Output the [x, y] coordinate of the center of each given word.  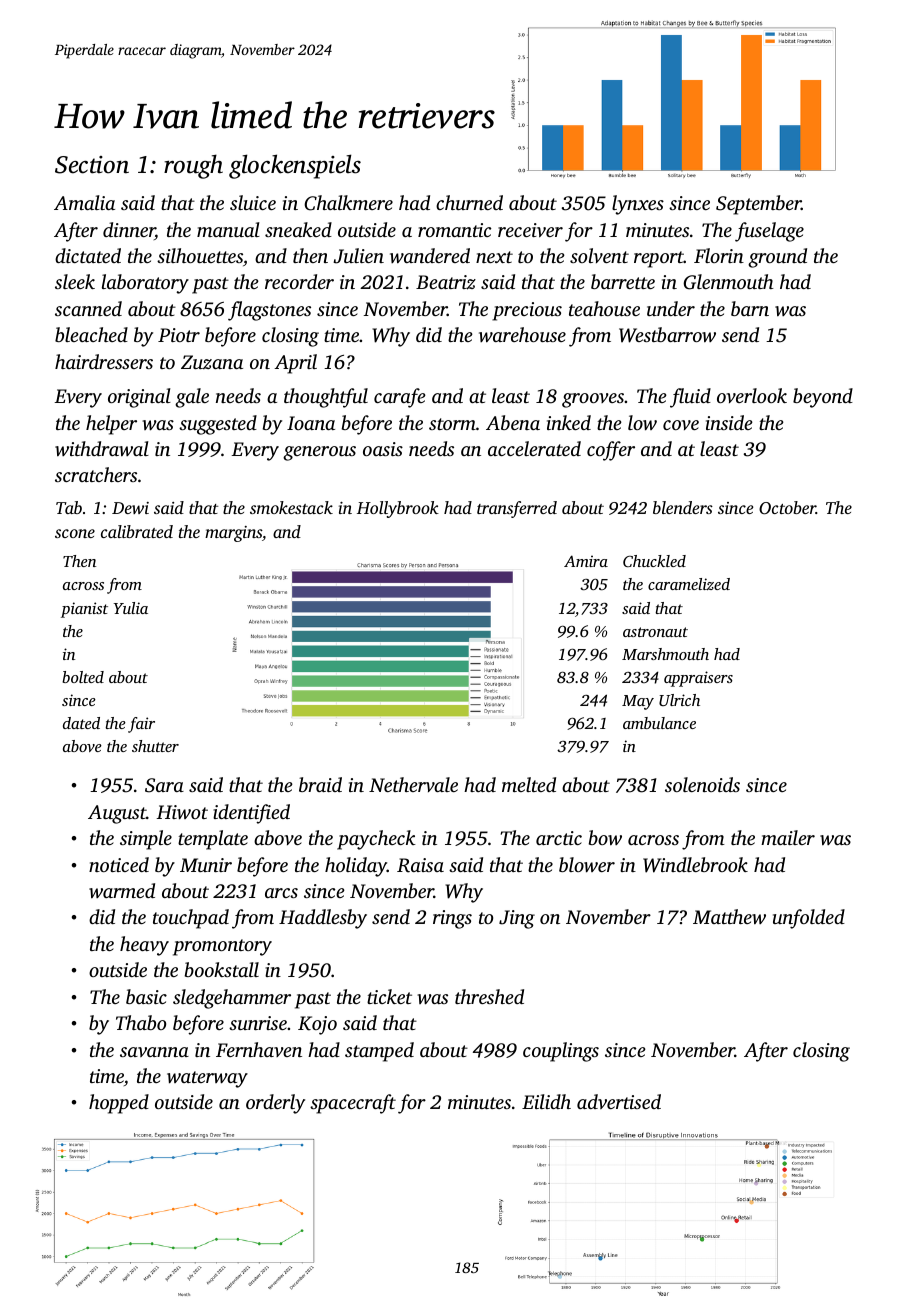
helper [111, 425]
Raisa [420, 865]
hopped [119, 1104]
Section [92, 165]
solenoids [702, 784]
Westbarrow [667, 335]
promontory [222, 947]
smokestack [291, 507]
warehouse [522, 334]
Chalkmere [348, 203]
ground [777, 258]
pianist [84, 610]
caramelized [689, 584]
